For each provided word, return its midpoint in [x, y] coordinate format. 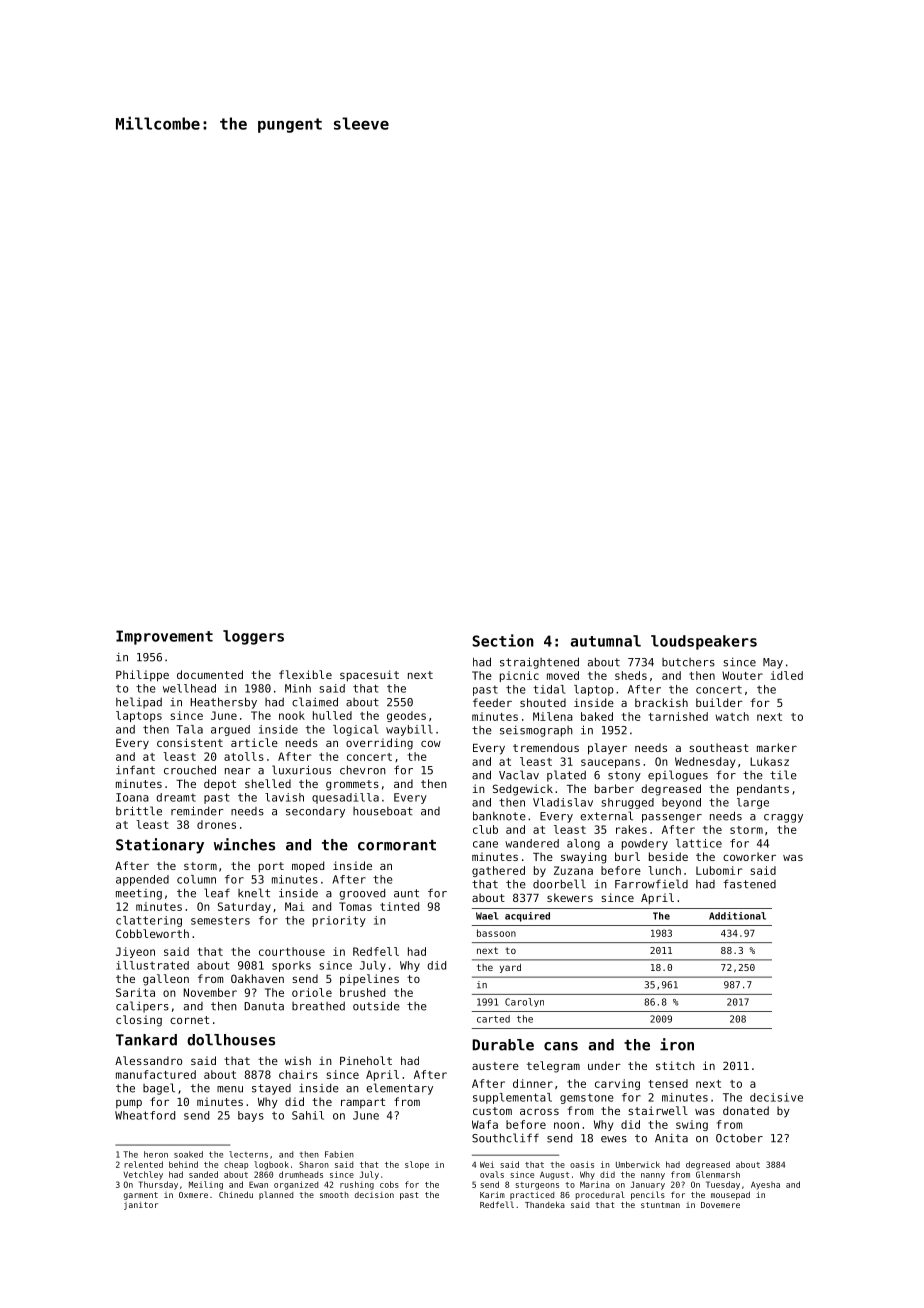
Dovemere [720, 1205]
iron [677, 1044]
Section [503, 640]
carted [493, 1019]
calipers [142, 1007]
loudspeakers [704, 642]
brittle [139, 811]
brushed [362, 992]
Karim [492, 1195]
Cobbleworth [152, 933]
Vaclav [519, 775]
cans [561, 1046]
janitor [141, 1206]
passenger [672, 818]
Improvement [164, 637]
